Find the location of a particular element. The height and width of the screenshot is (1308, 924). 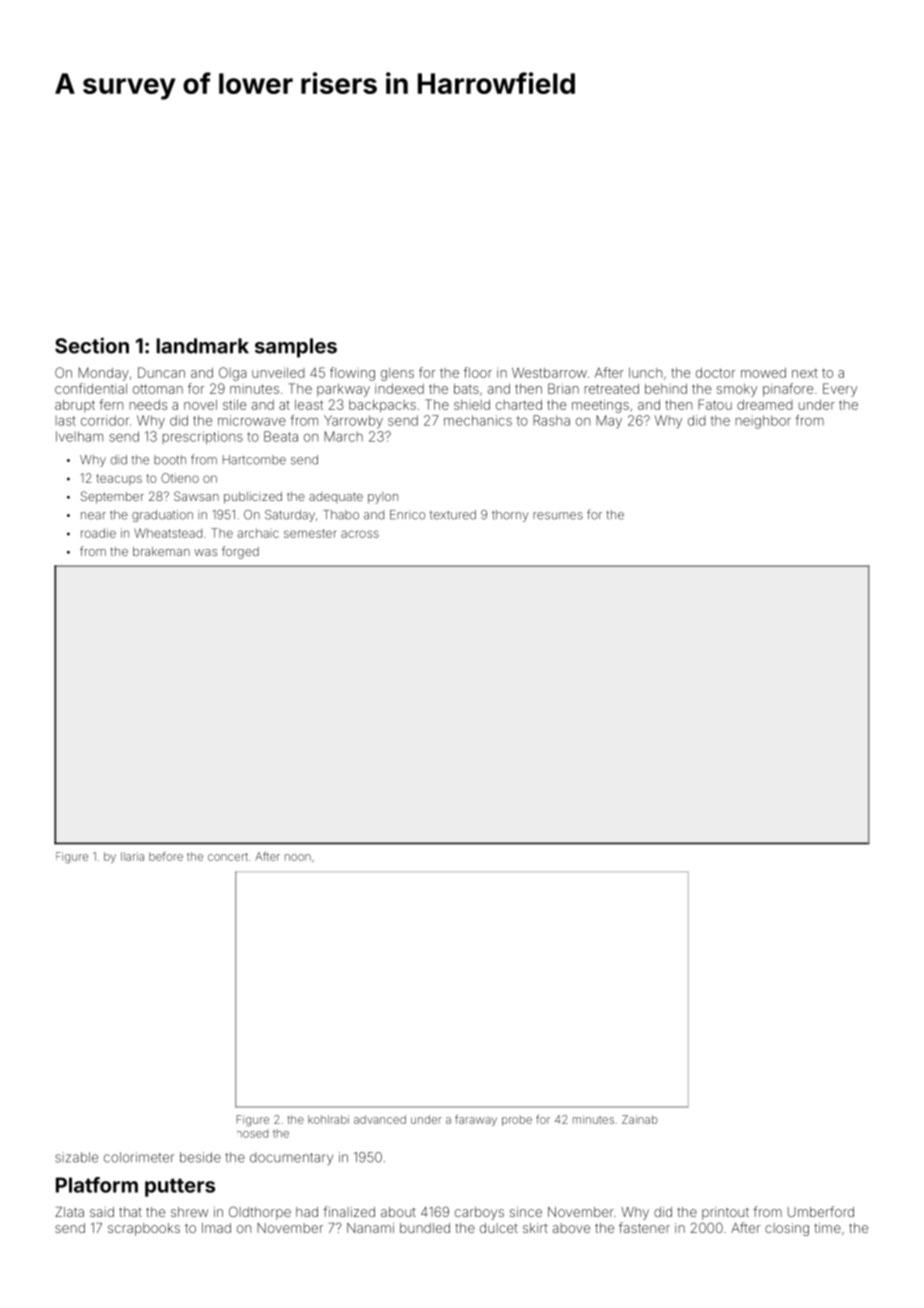

landmark is located at coordinates (203, 346).
